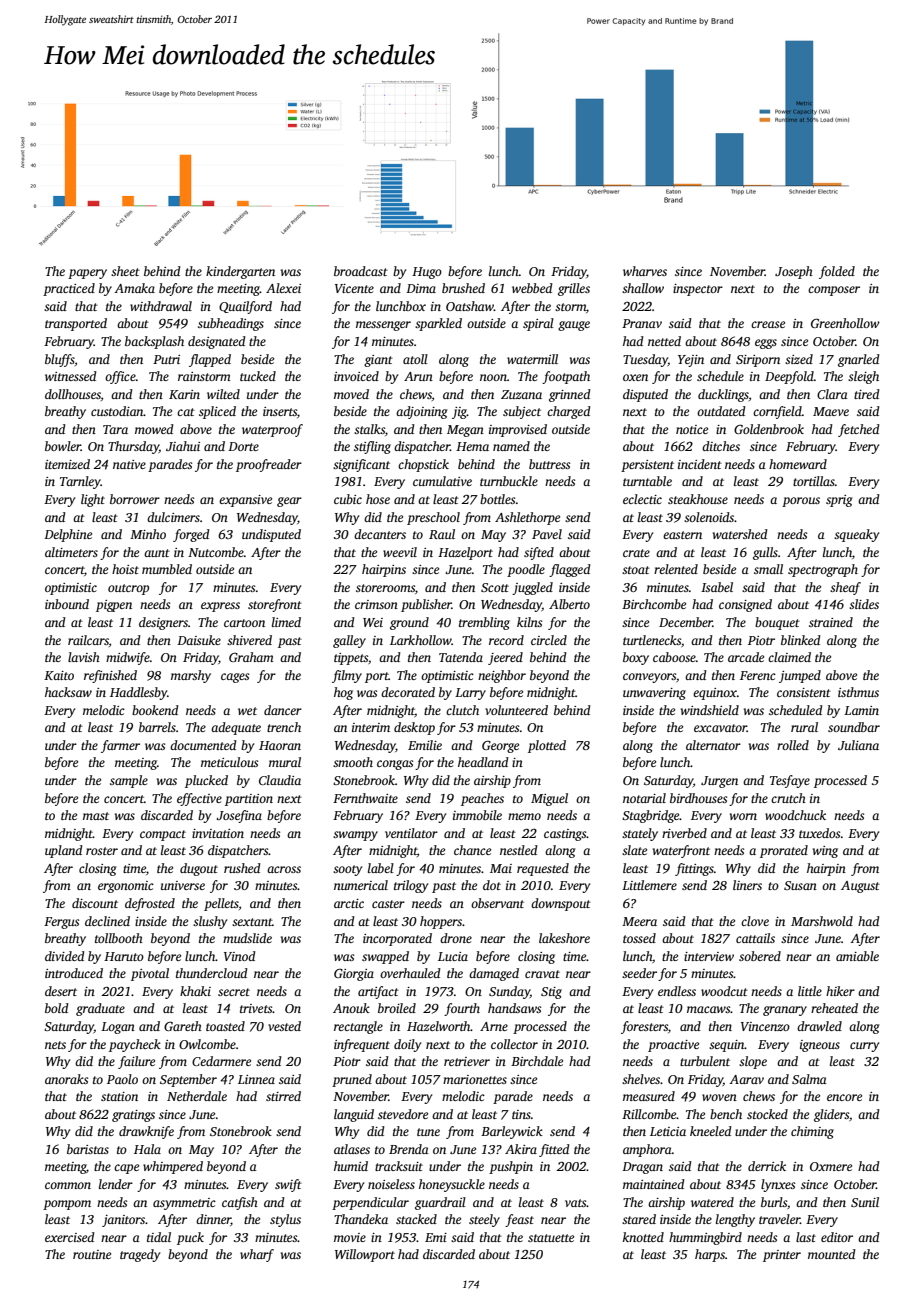  What do you see at coordinates (518, 430) in the screenshot?
I see `improvised` at bounding box center [518, 430].
